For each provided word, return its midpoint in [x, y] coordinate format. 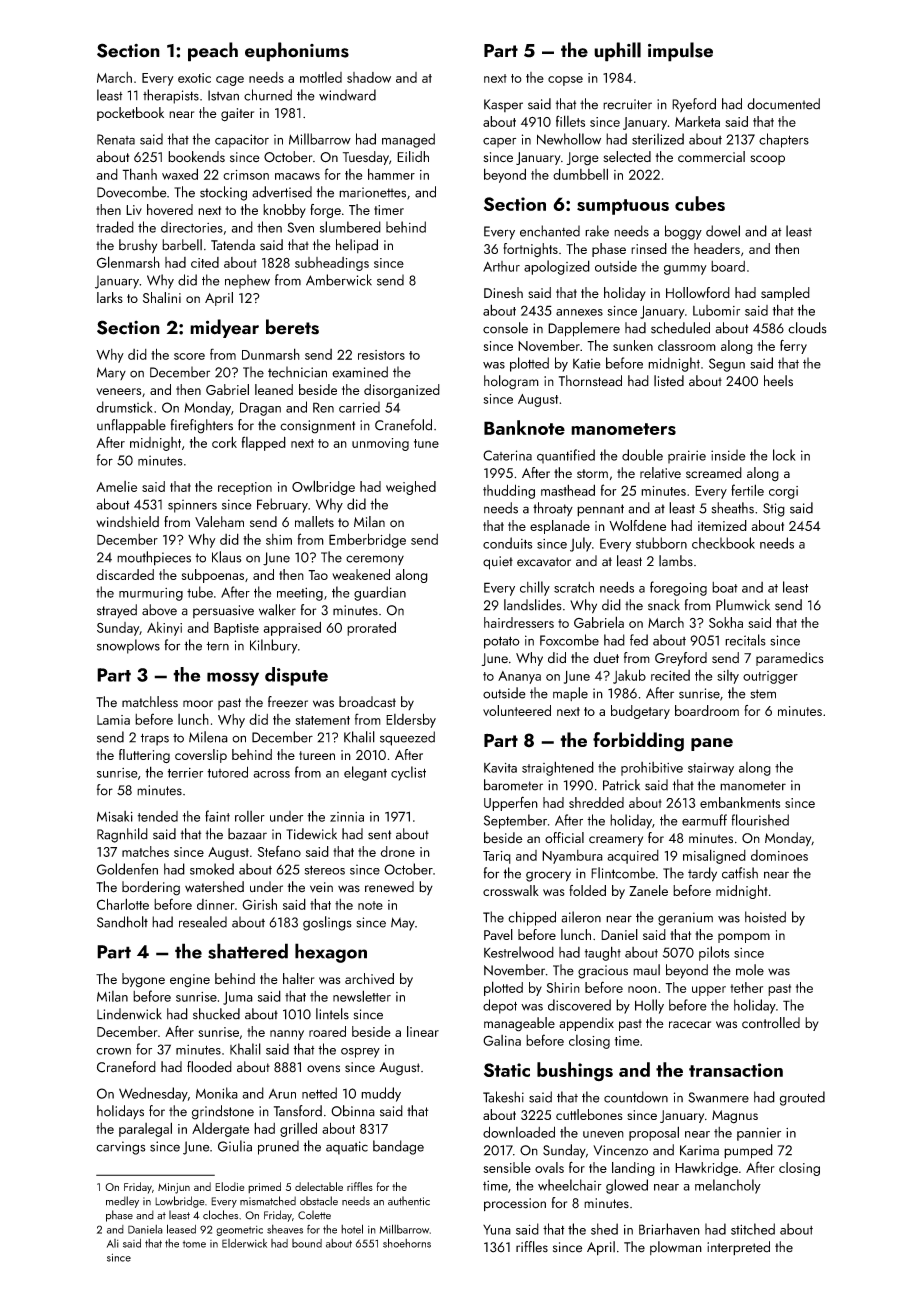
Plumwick [743, 605]
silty [728, 677]
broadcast [367, 702]
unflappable [131, 426]
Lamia [113, 720]
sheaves [285, 1229]
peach [213, 52]
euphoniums [297, 52]
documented [783, 104]
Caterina [507, 455]
